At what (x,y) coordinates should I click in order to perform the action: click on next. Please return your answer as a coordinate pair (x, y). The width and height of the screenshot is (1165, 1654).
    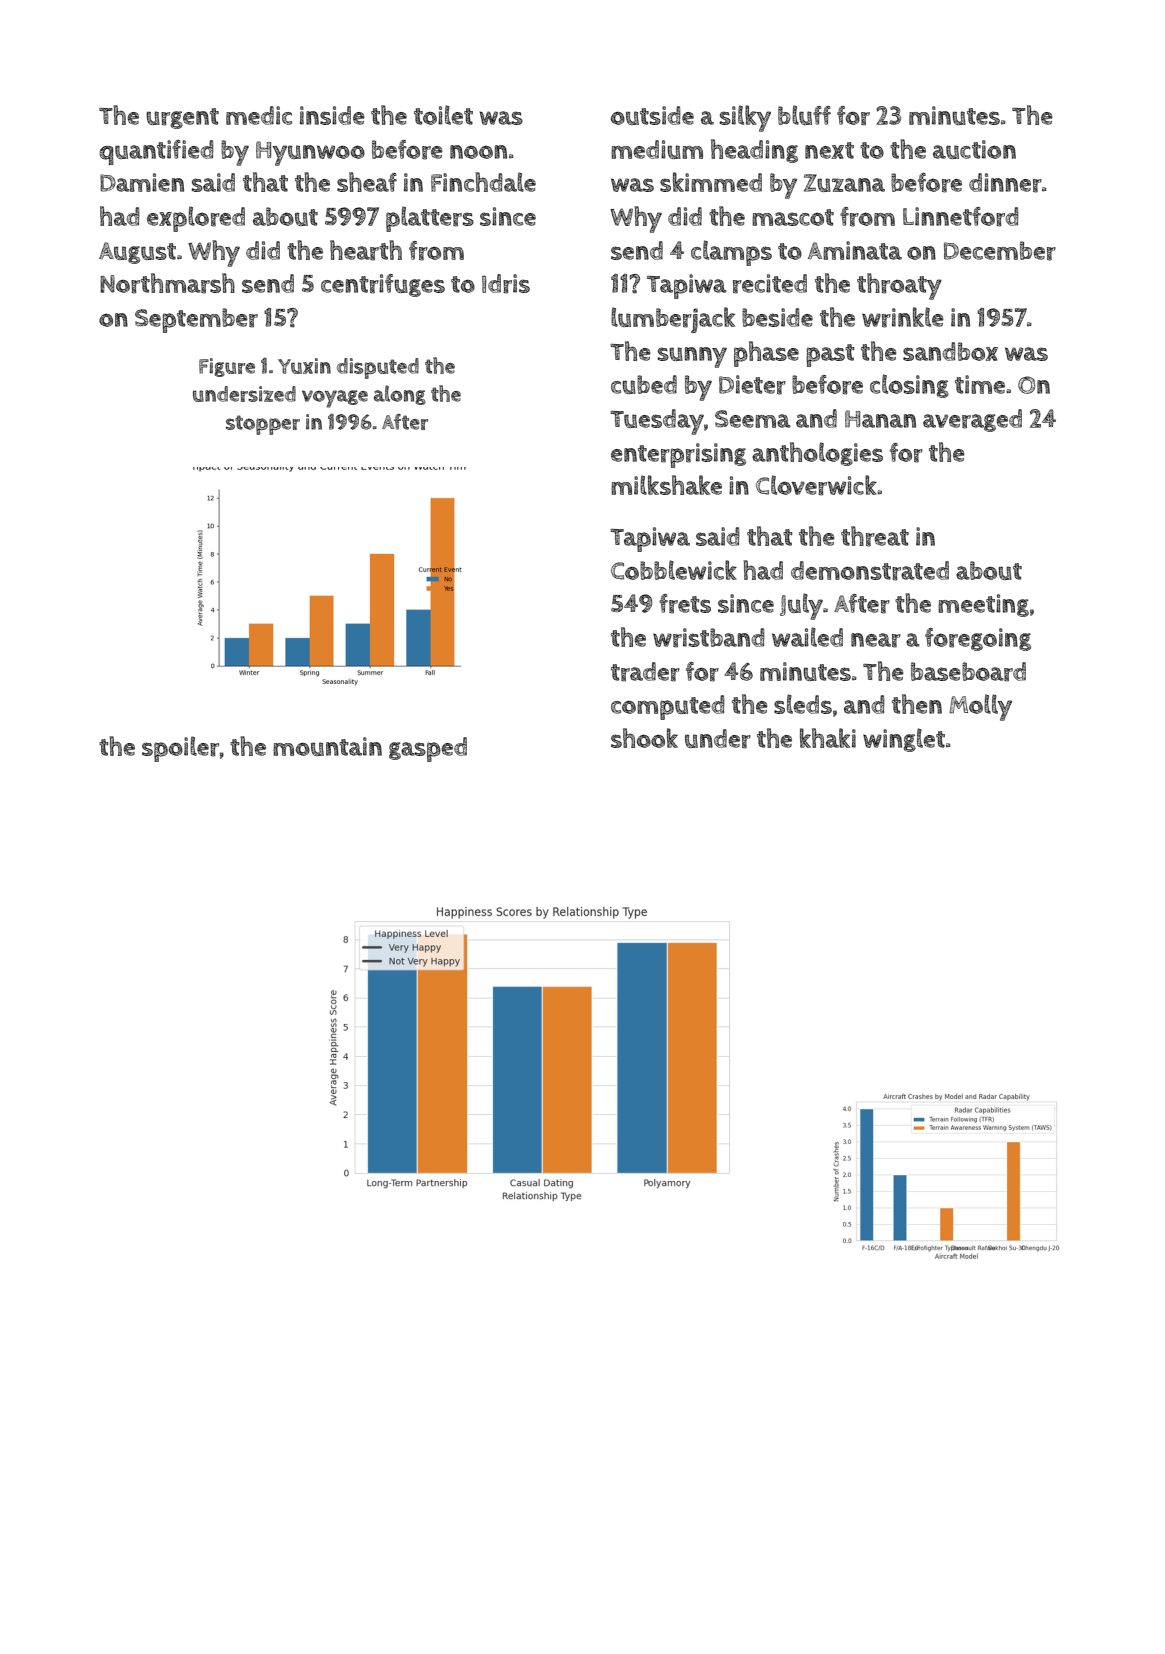
    Looking at the image, I should click on (829, 150).
